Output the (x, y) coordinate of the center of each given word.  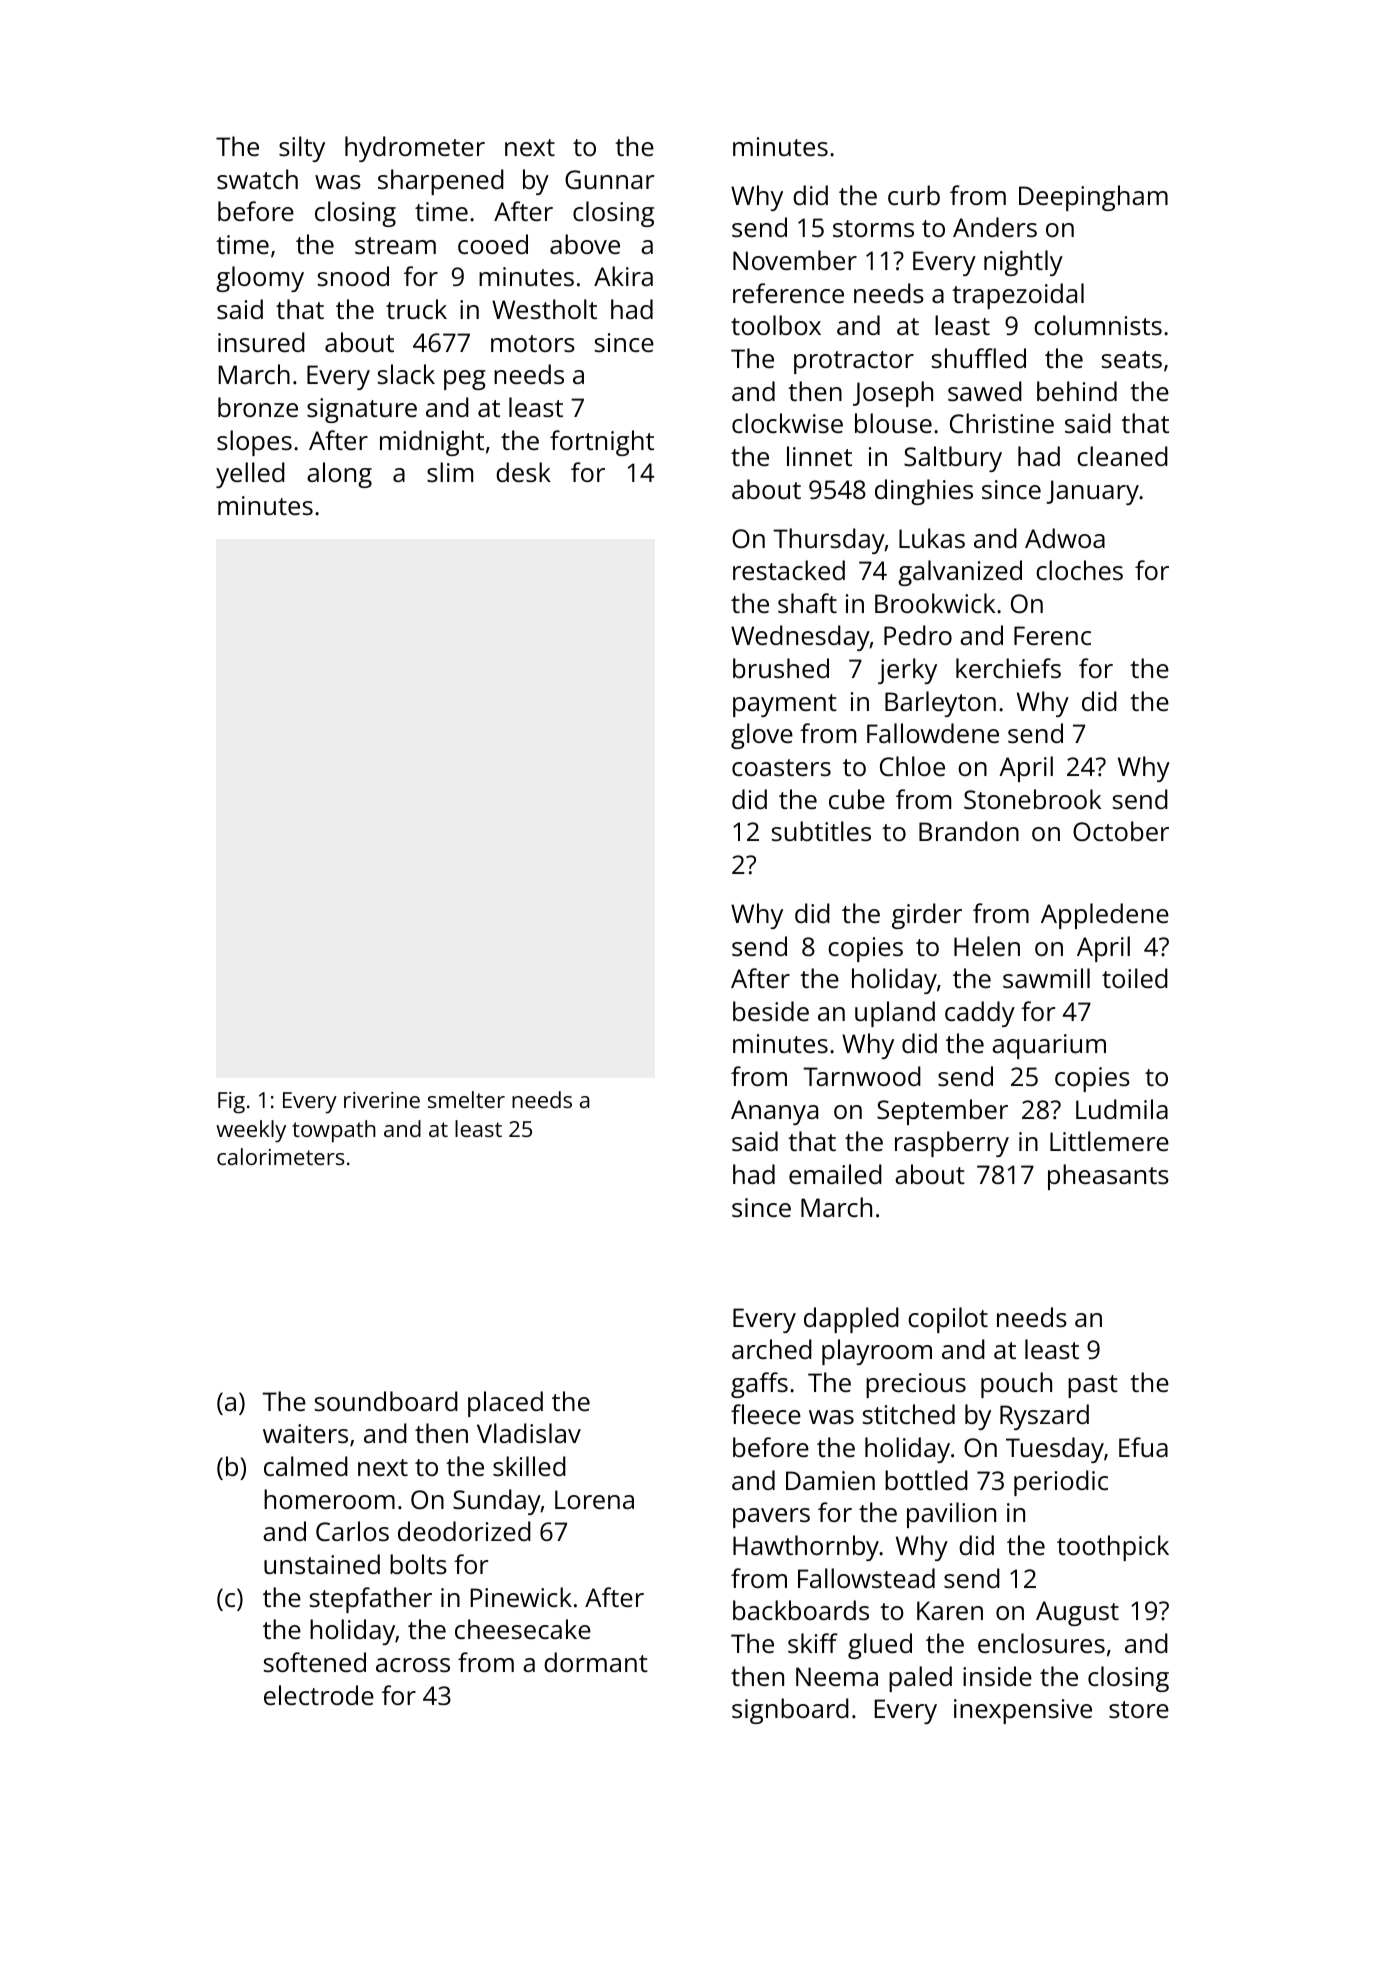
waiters (305, 1433)
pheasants (1108, 1177)
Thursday (829, 541)
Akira (623, 276)
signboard (790, 1711)
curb (914, 195)
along (339, 475)
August (1077, 1613)
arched (772, 1349)
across (413, 1665)
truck (416, 309)
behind (1077, 391)
